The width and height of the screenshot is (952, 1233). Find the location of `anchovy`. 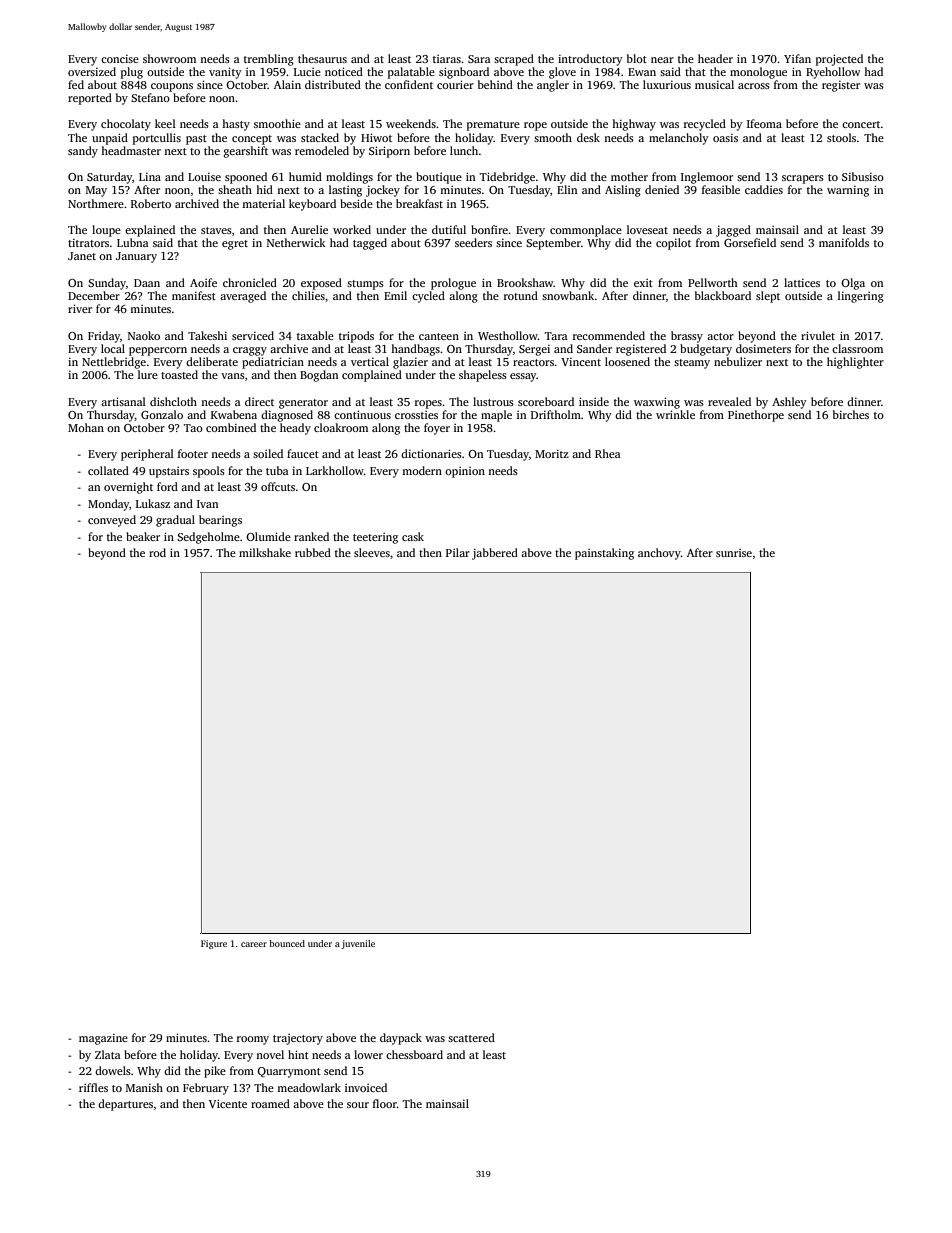

anchovy is located at coordinates (659, 554).
